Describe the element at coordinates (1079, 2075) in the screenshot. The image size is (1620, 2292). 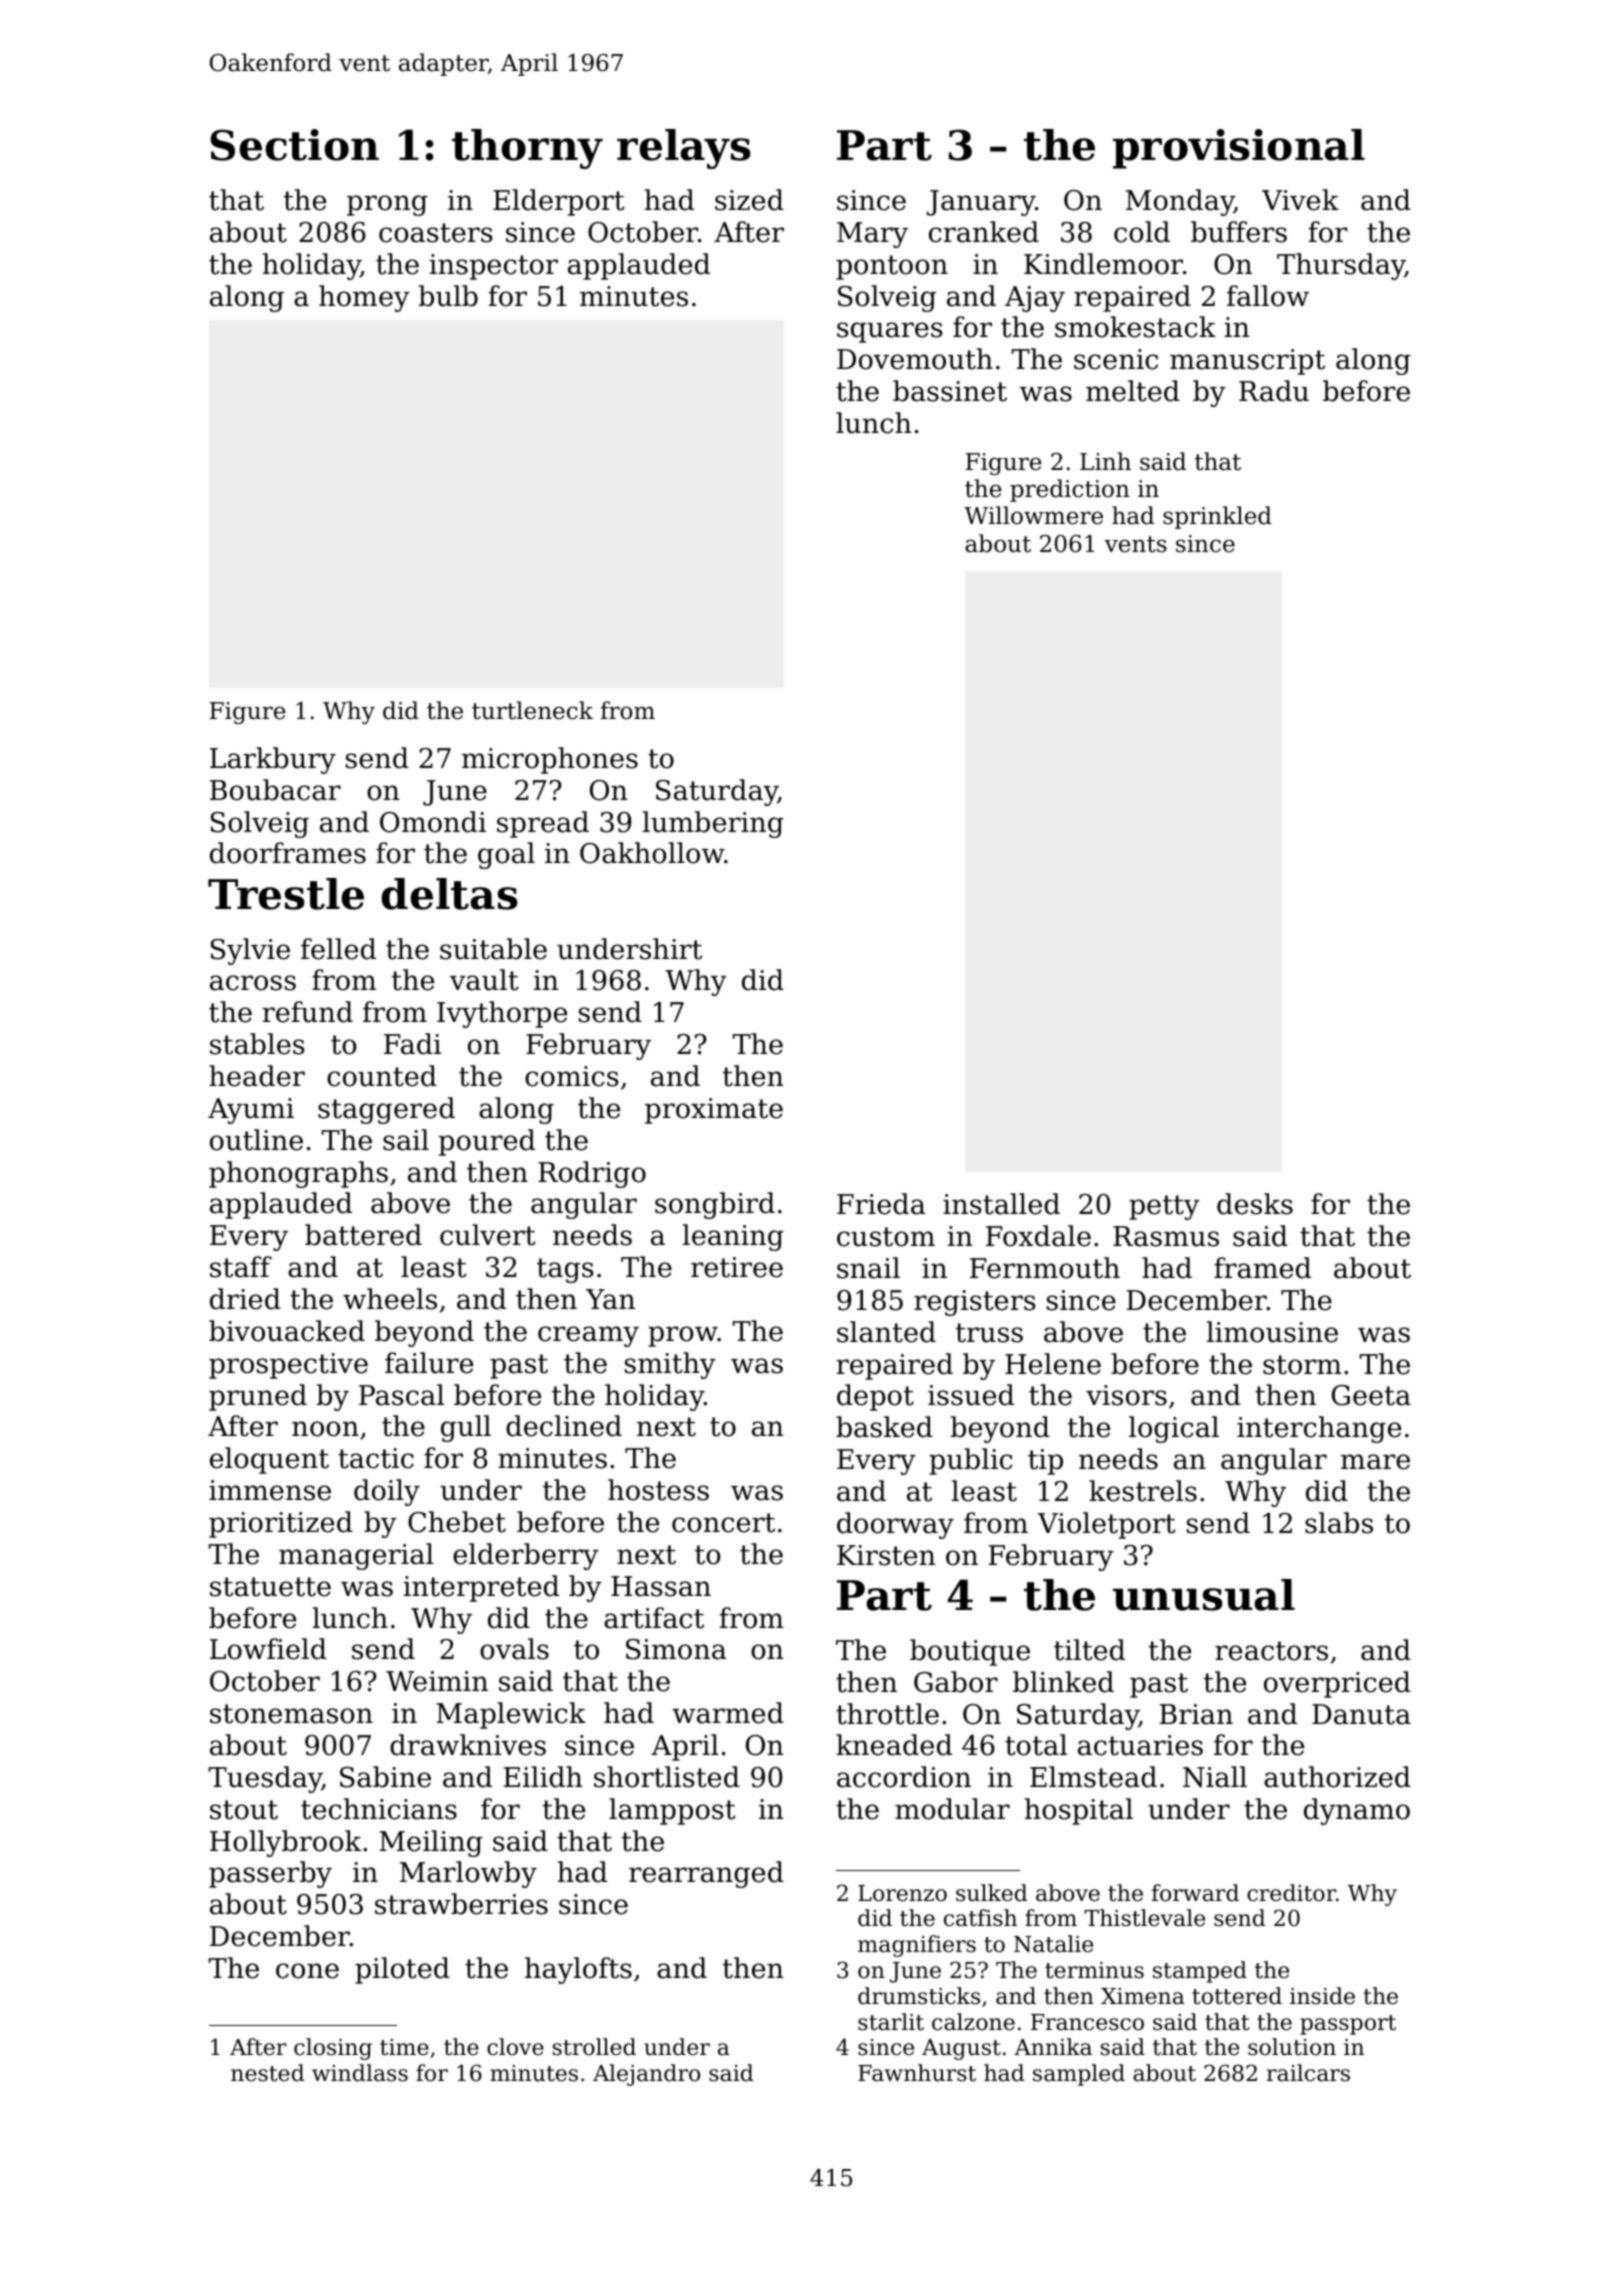
I see `sampled` at that location.
